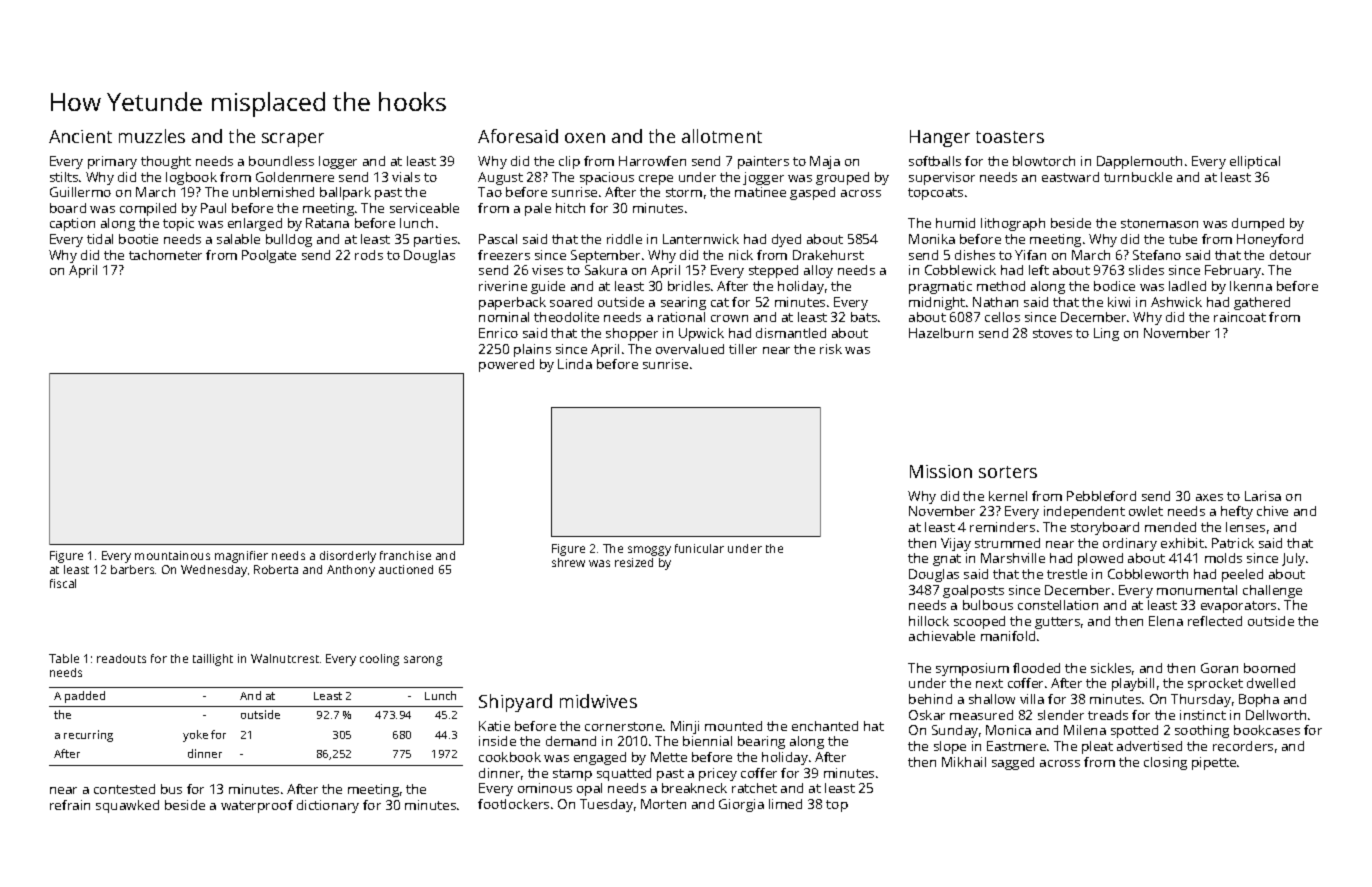 This screenshot has width=1372, height=887. I want to click on sarong, so click(423, 661).
